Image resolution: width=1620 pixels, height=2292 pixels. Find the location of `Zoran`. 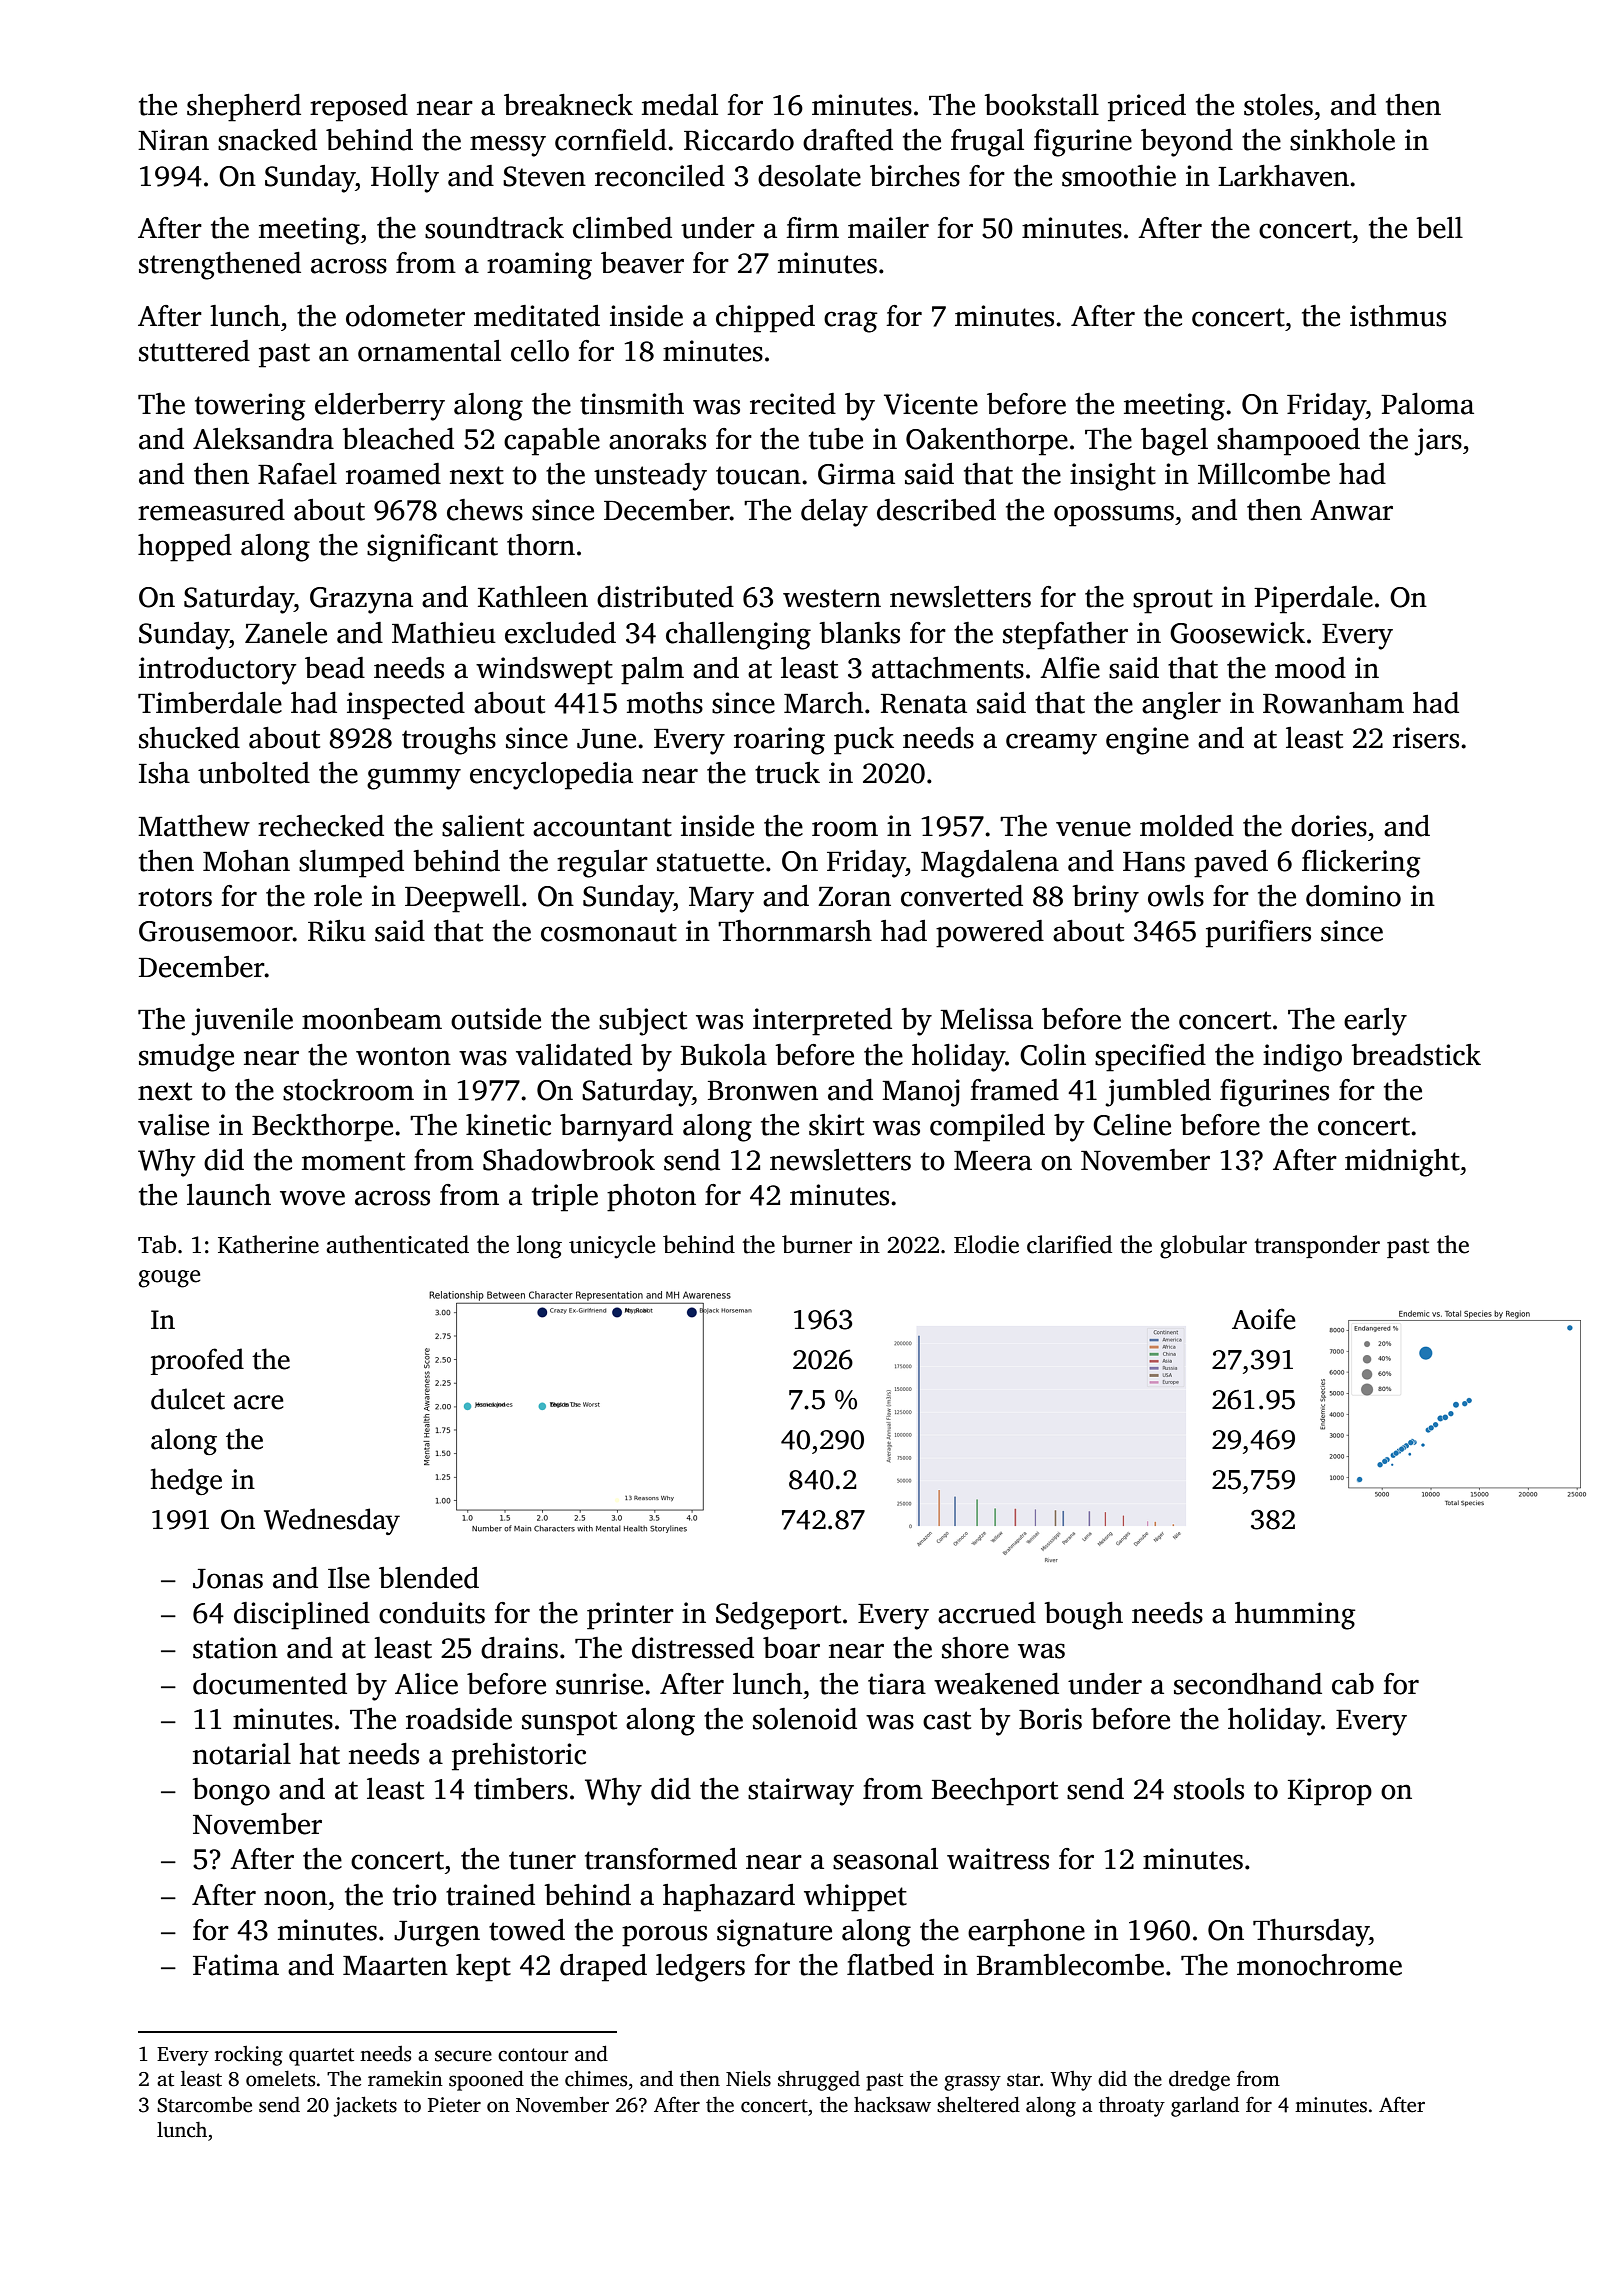

Zoran is located at coordinates (854, 897).
